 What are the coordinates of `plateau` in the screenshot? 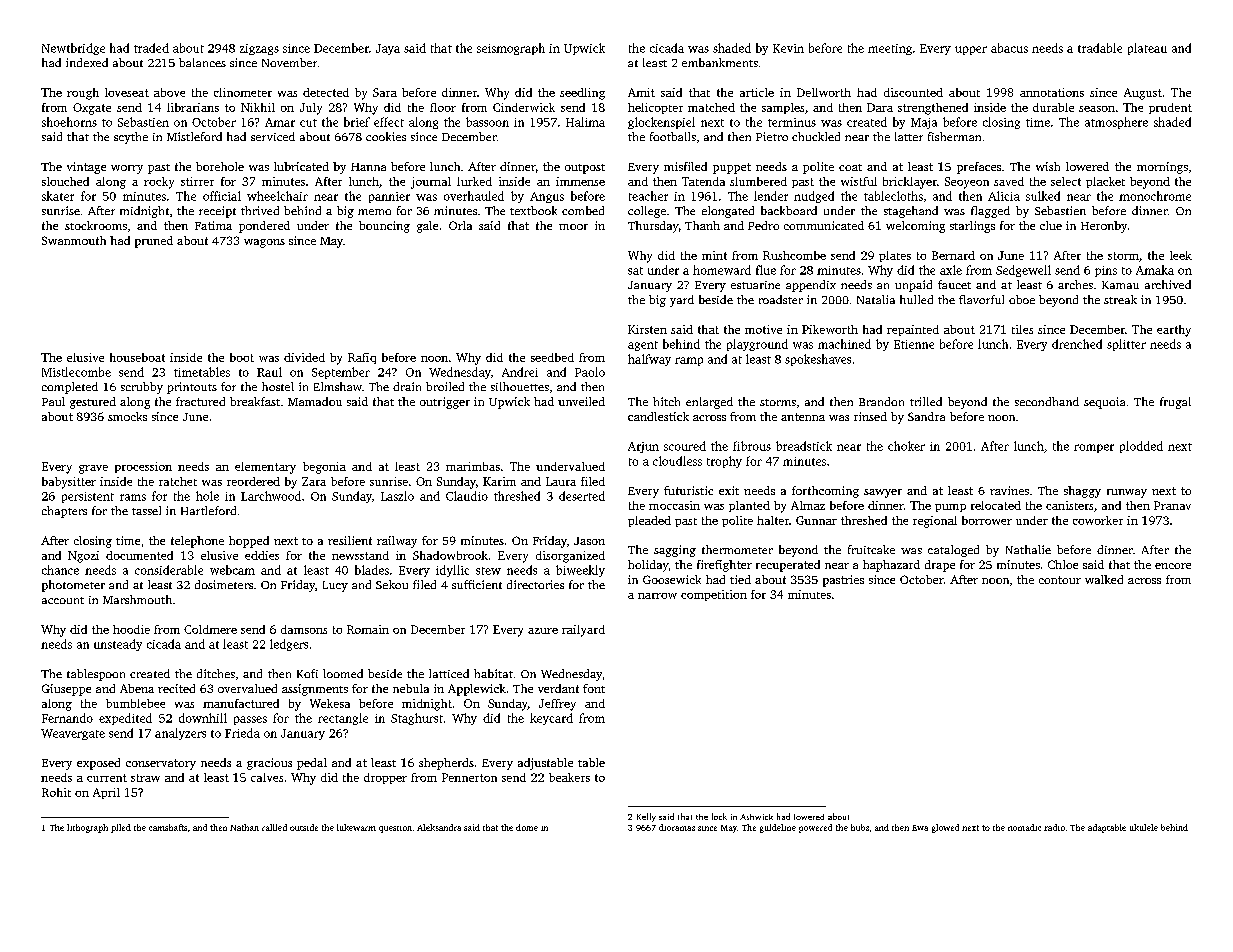 It's located at (1147, 49).
